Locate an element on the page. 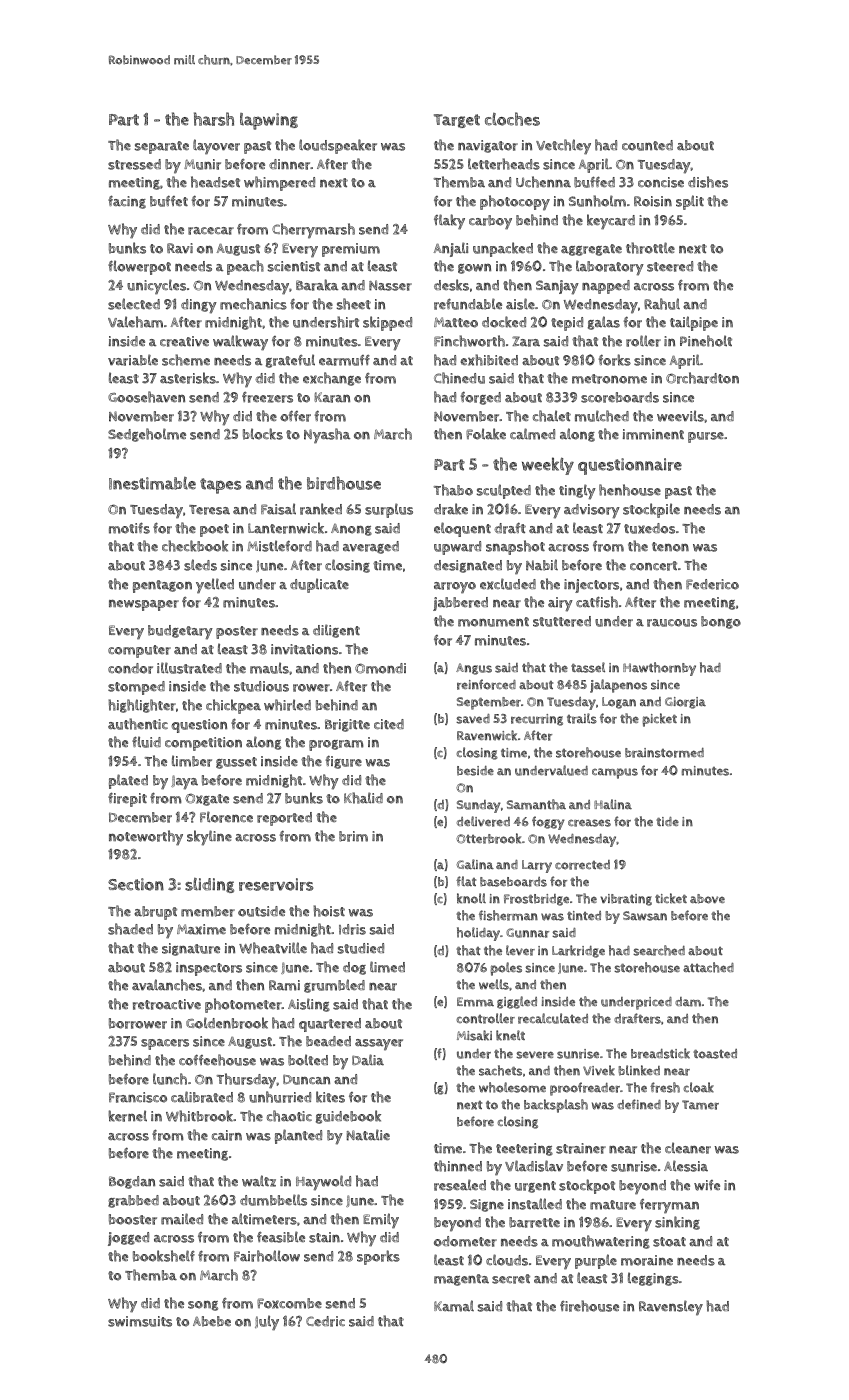 This image has width=849, height=1400. counted is located at coordinates (647, 145).
